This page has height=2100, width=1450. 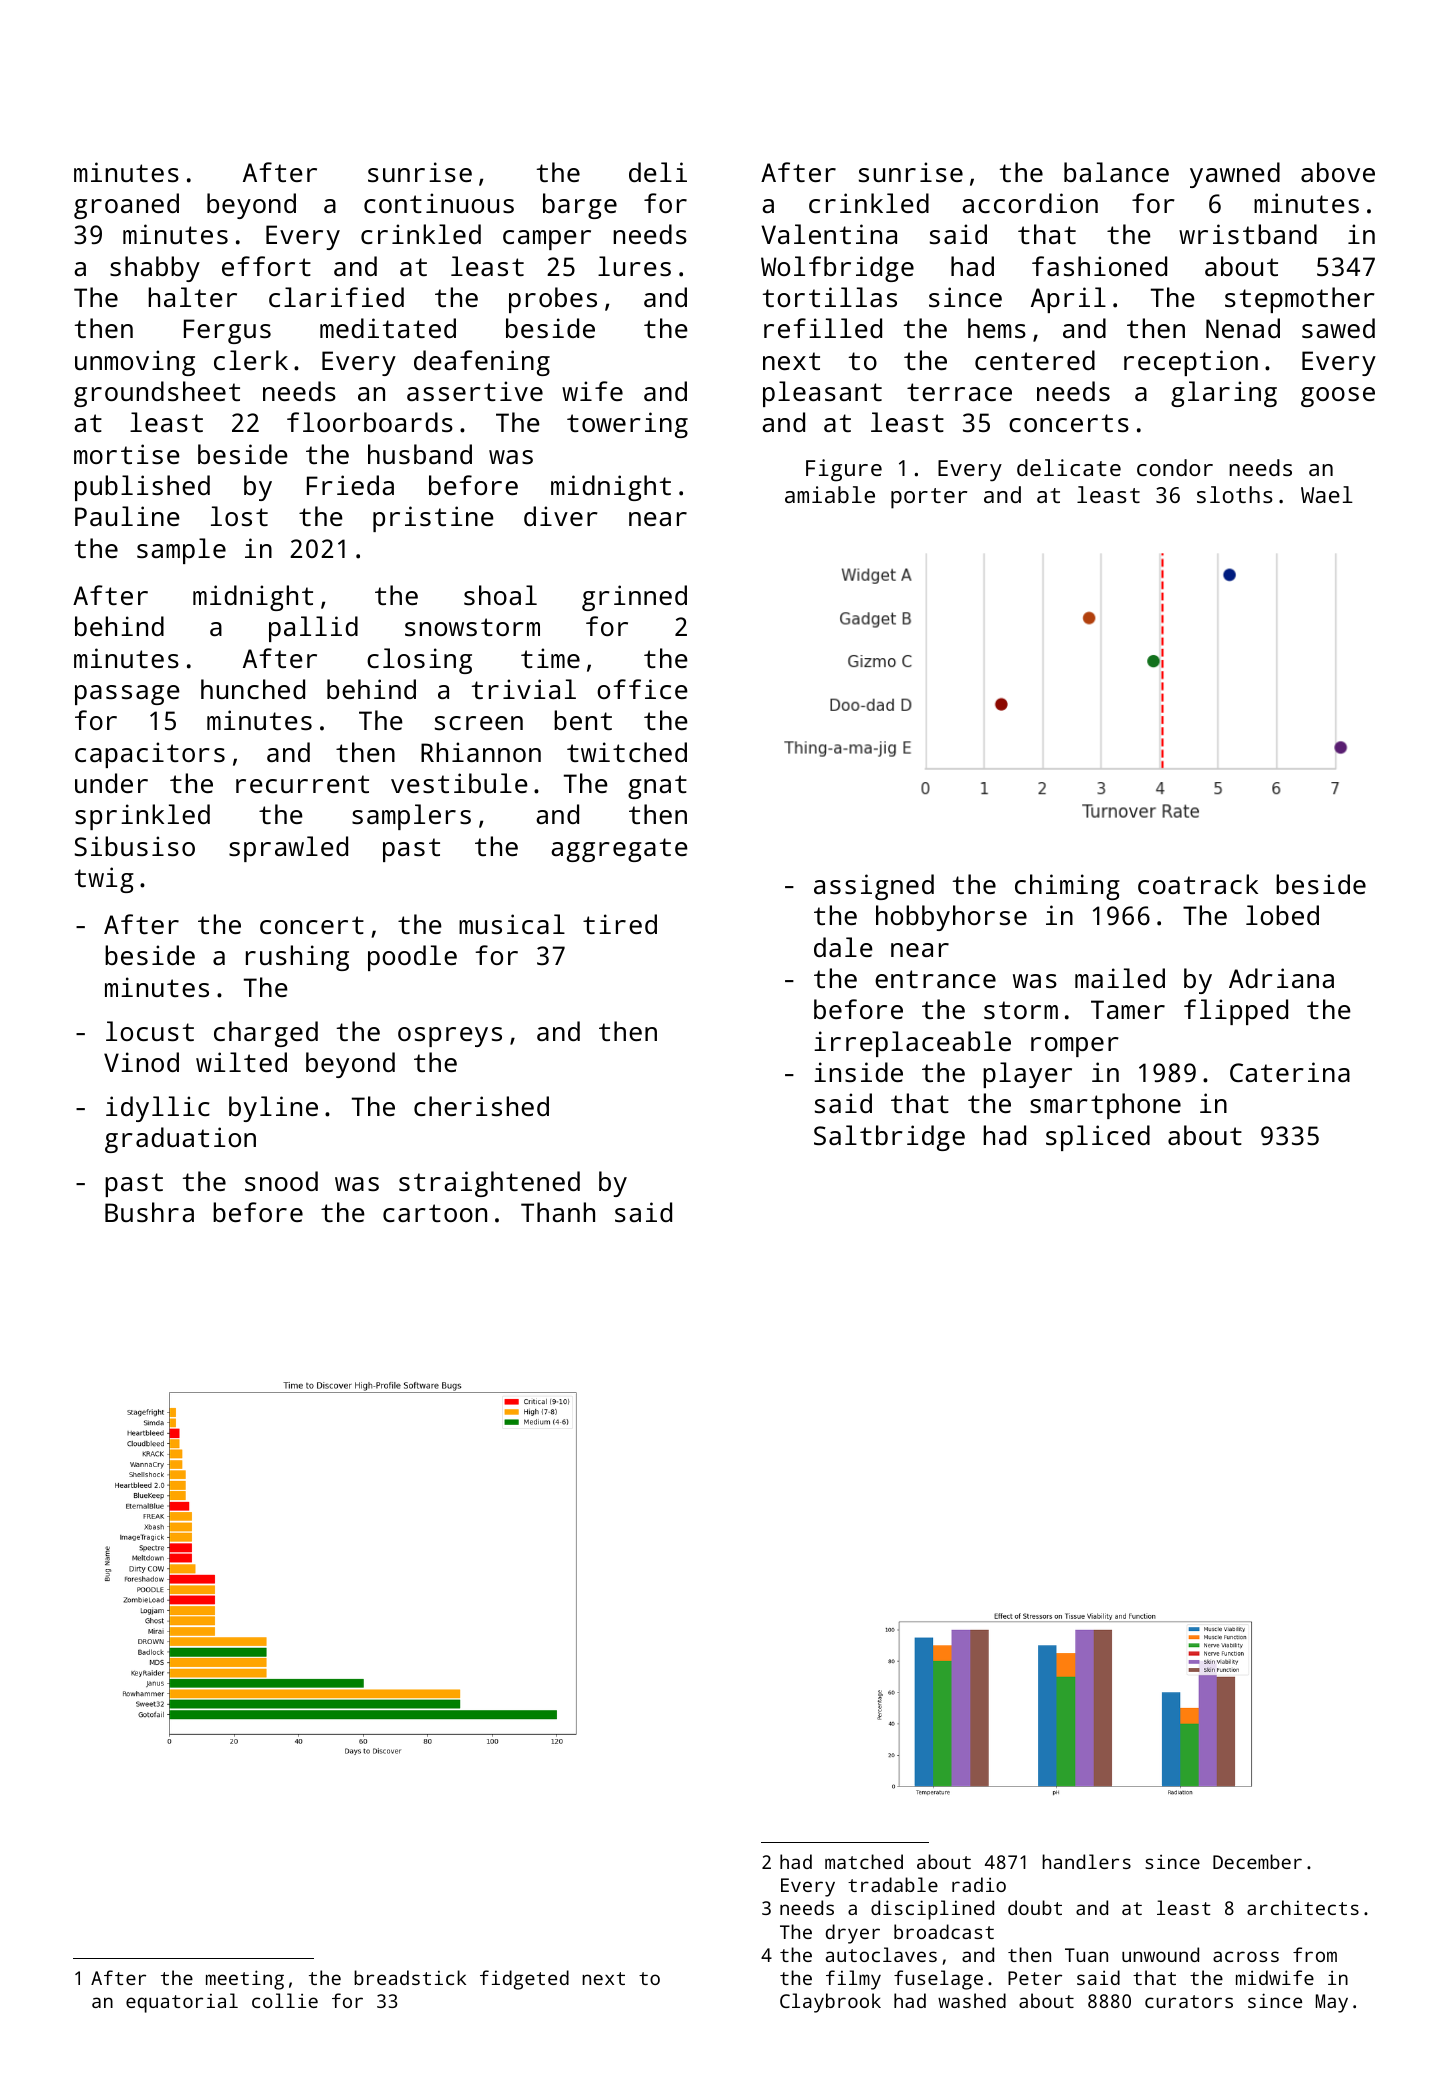 What do you see at coordinates (241, 1062) in the page?
I see `wilted` at bounding box center [241, 1062].
